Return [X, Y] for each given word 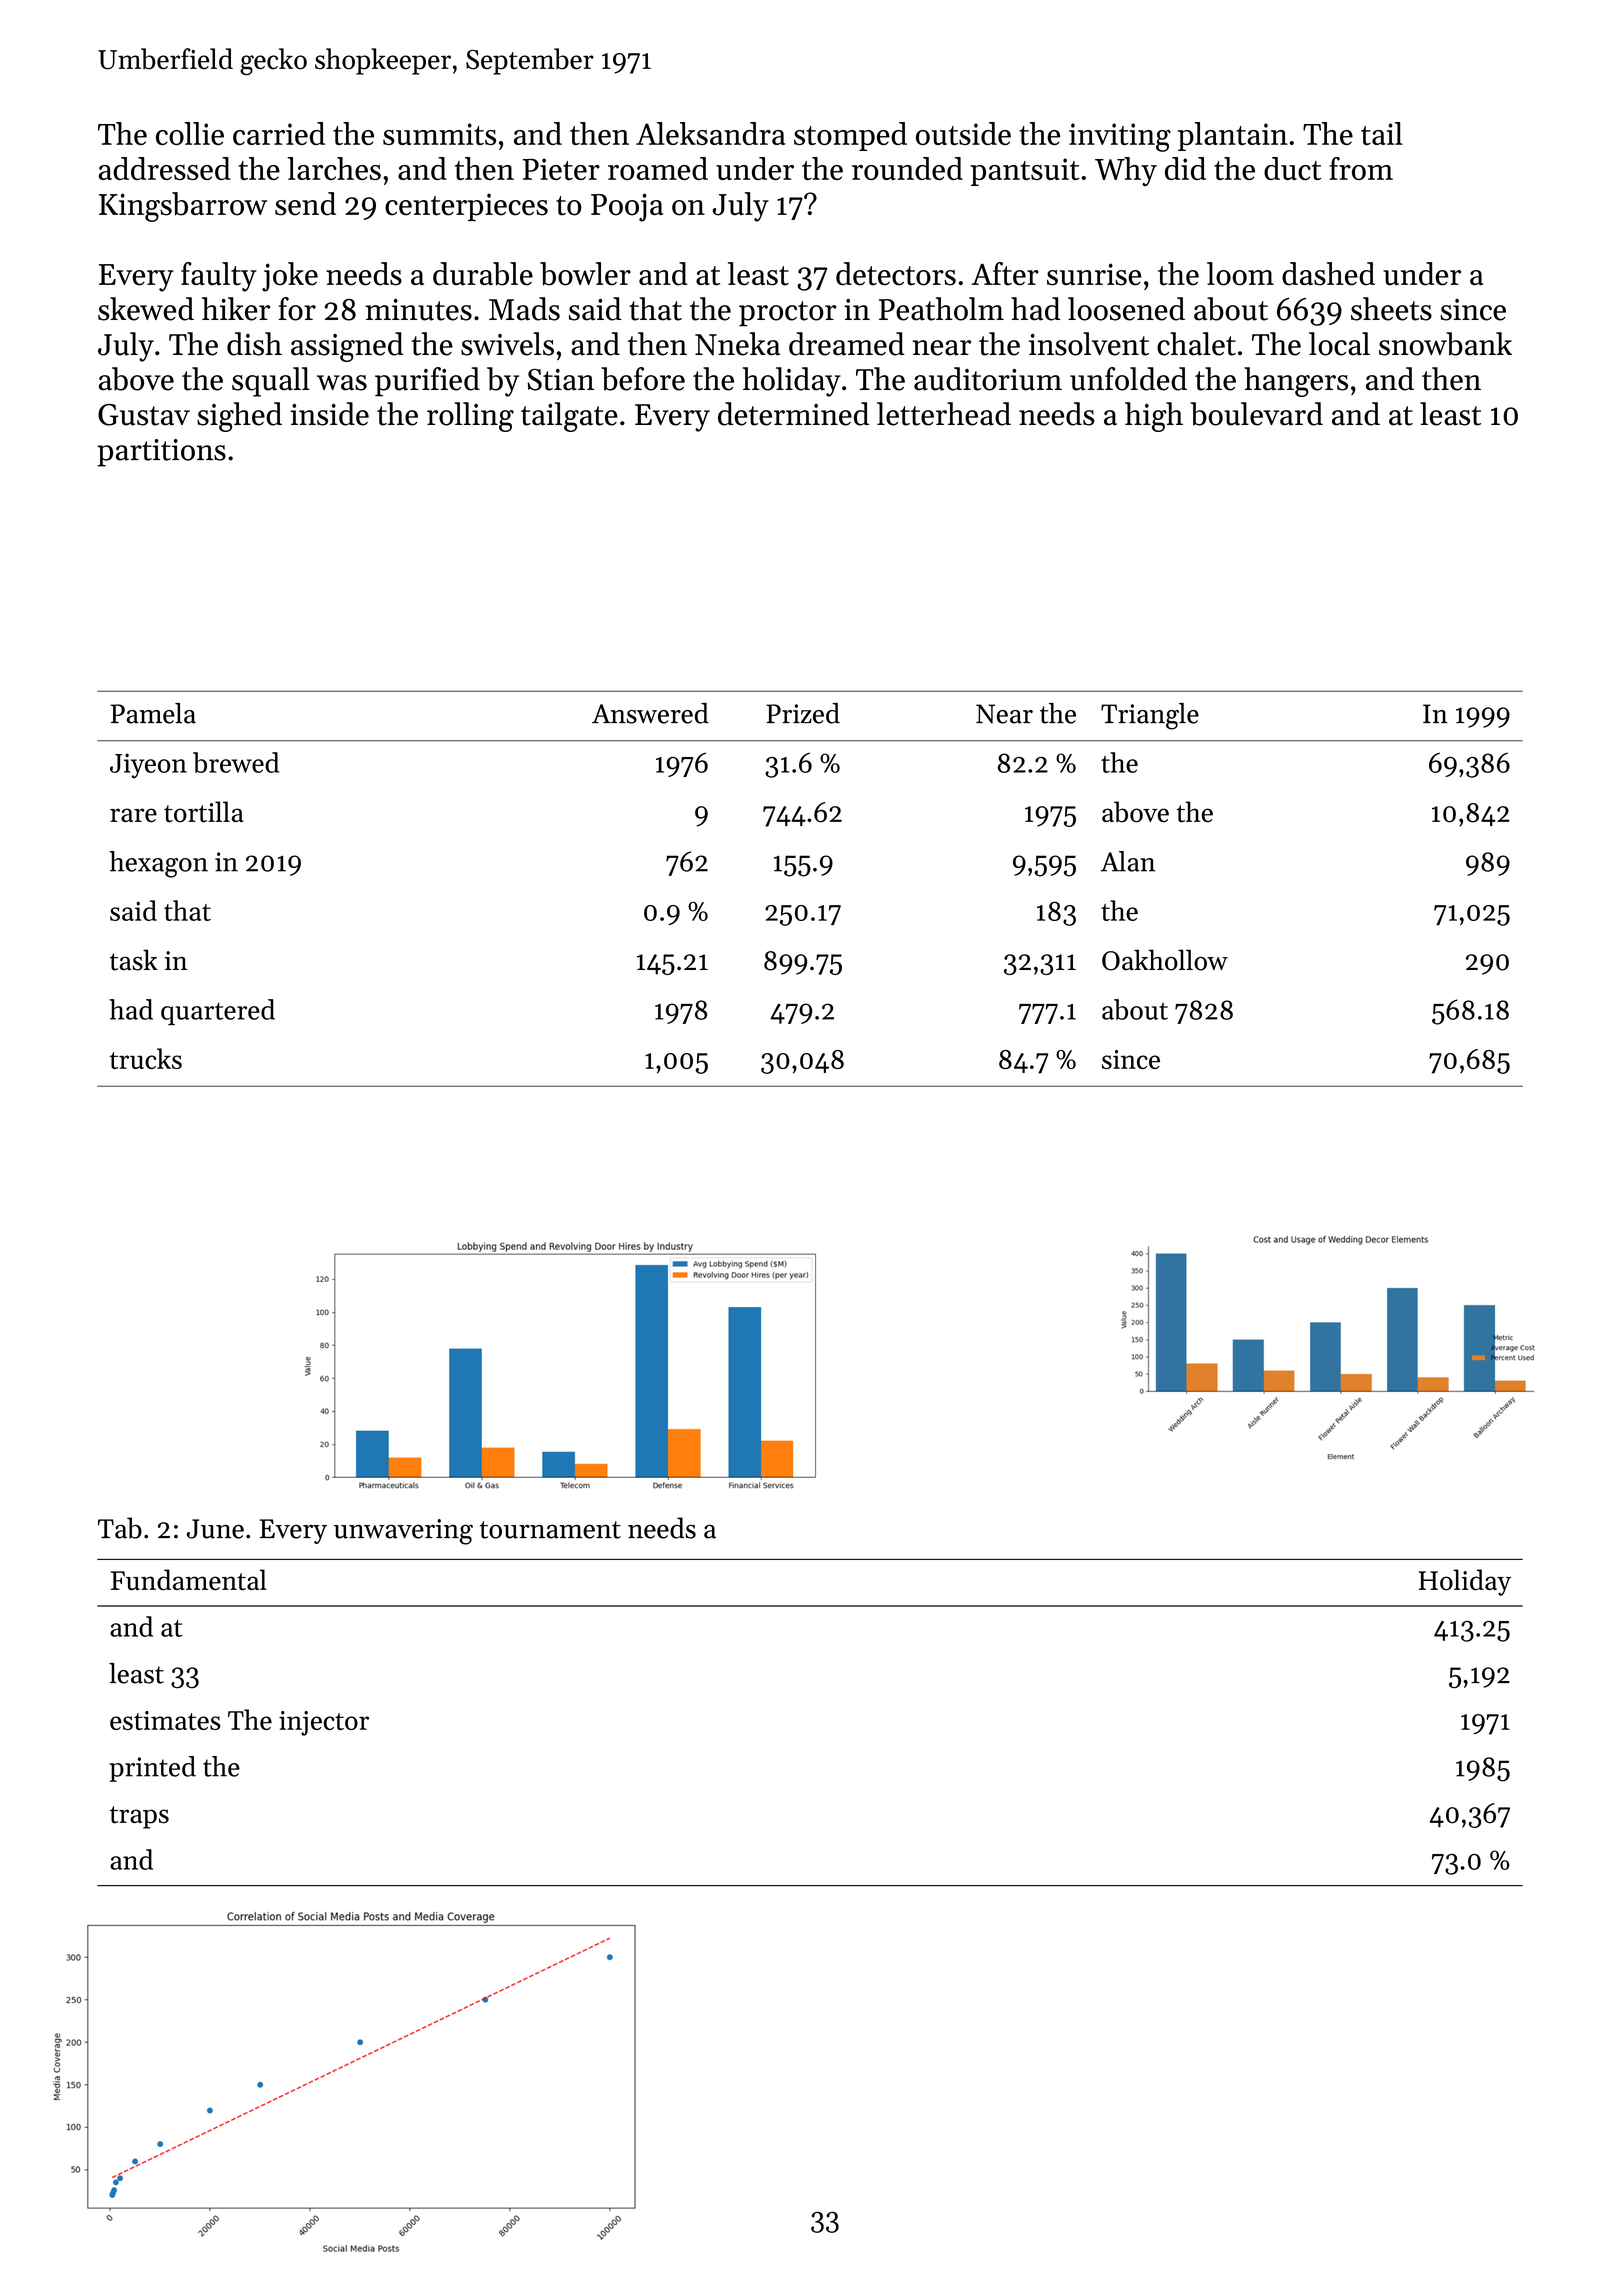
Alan [1127, 861]
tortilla [203, 812]
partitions [161, 453]
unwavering [403, 1532]
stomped [850, 136]
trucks [146, 1058]
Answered [650, 713]
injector [324, 1723]
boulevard [1256, 414]
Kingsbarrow [183, 207]
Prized [803, 713]
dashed [1328, 274]
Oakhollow [1165, 960]
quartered [218, 1012]
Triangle [1150, 716]
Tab [120, 1528]
